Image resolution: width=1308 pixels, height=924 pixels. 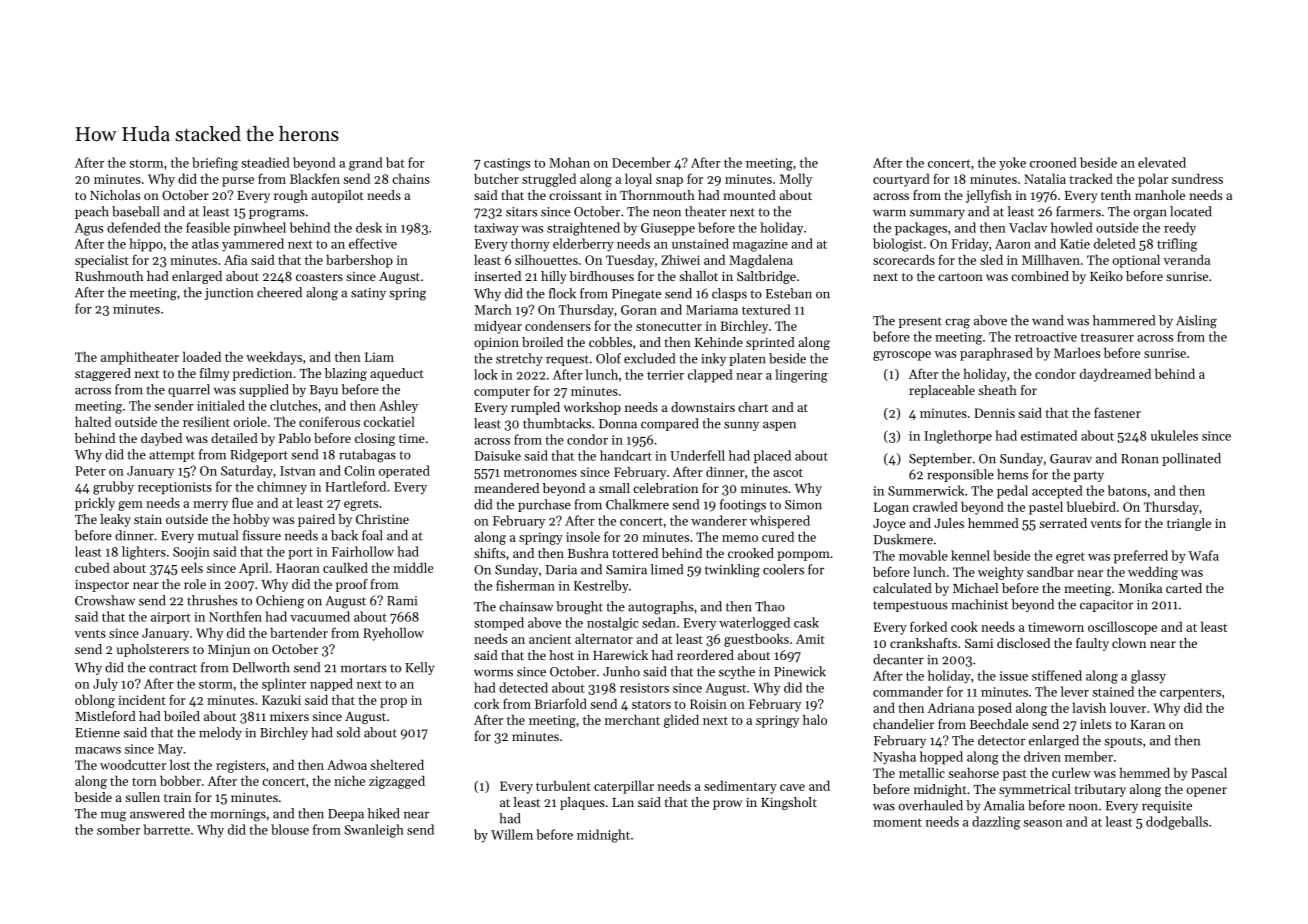 What do you see at coordinates (502, 393) in the page?
I see `computer` at bounding box center [502, 393].
